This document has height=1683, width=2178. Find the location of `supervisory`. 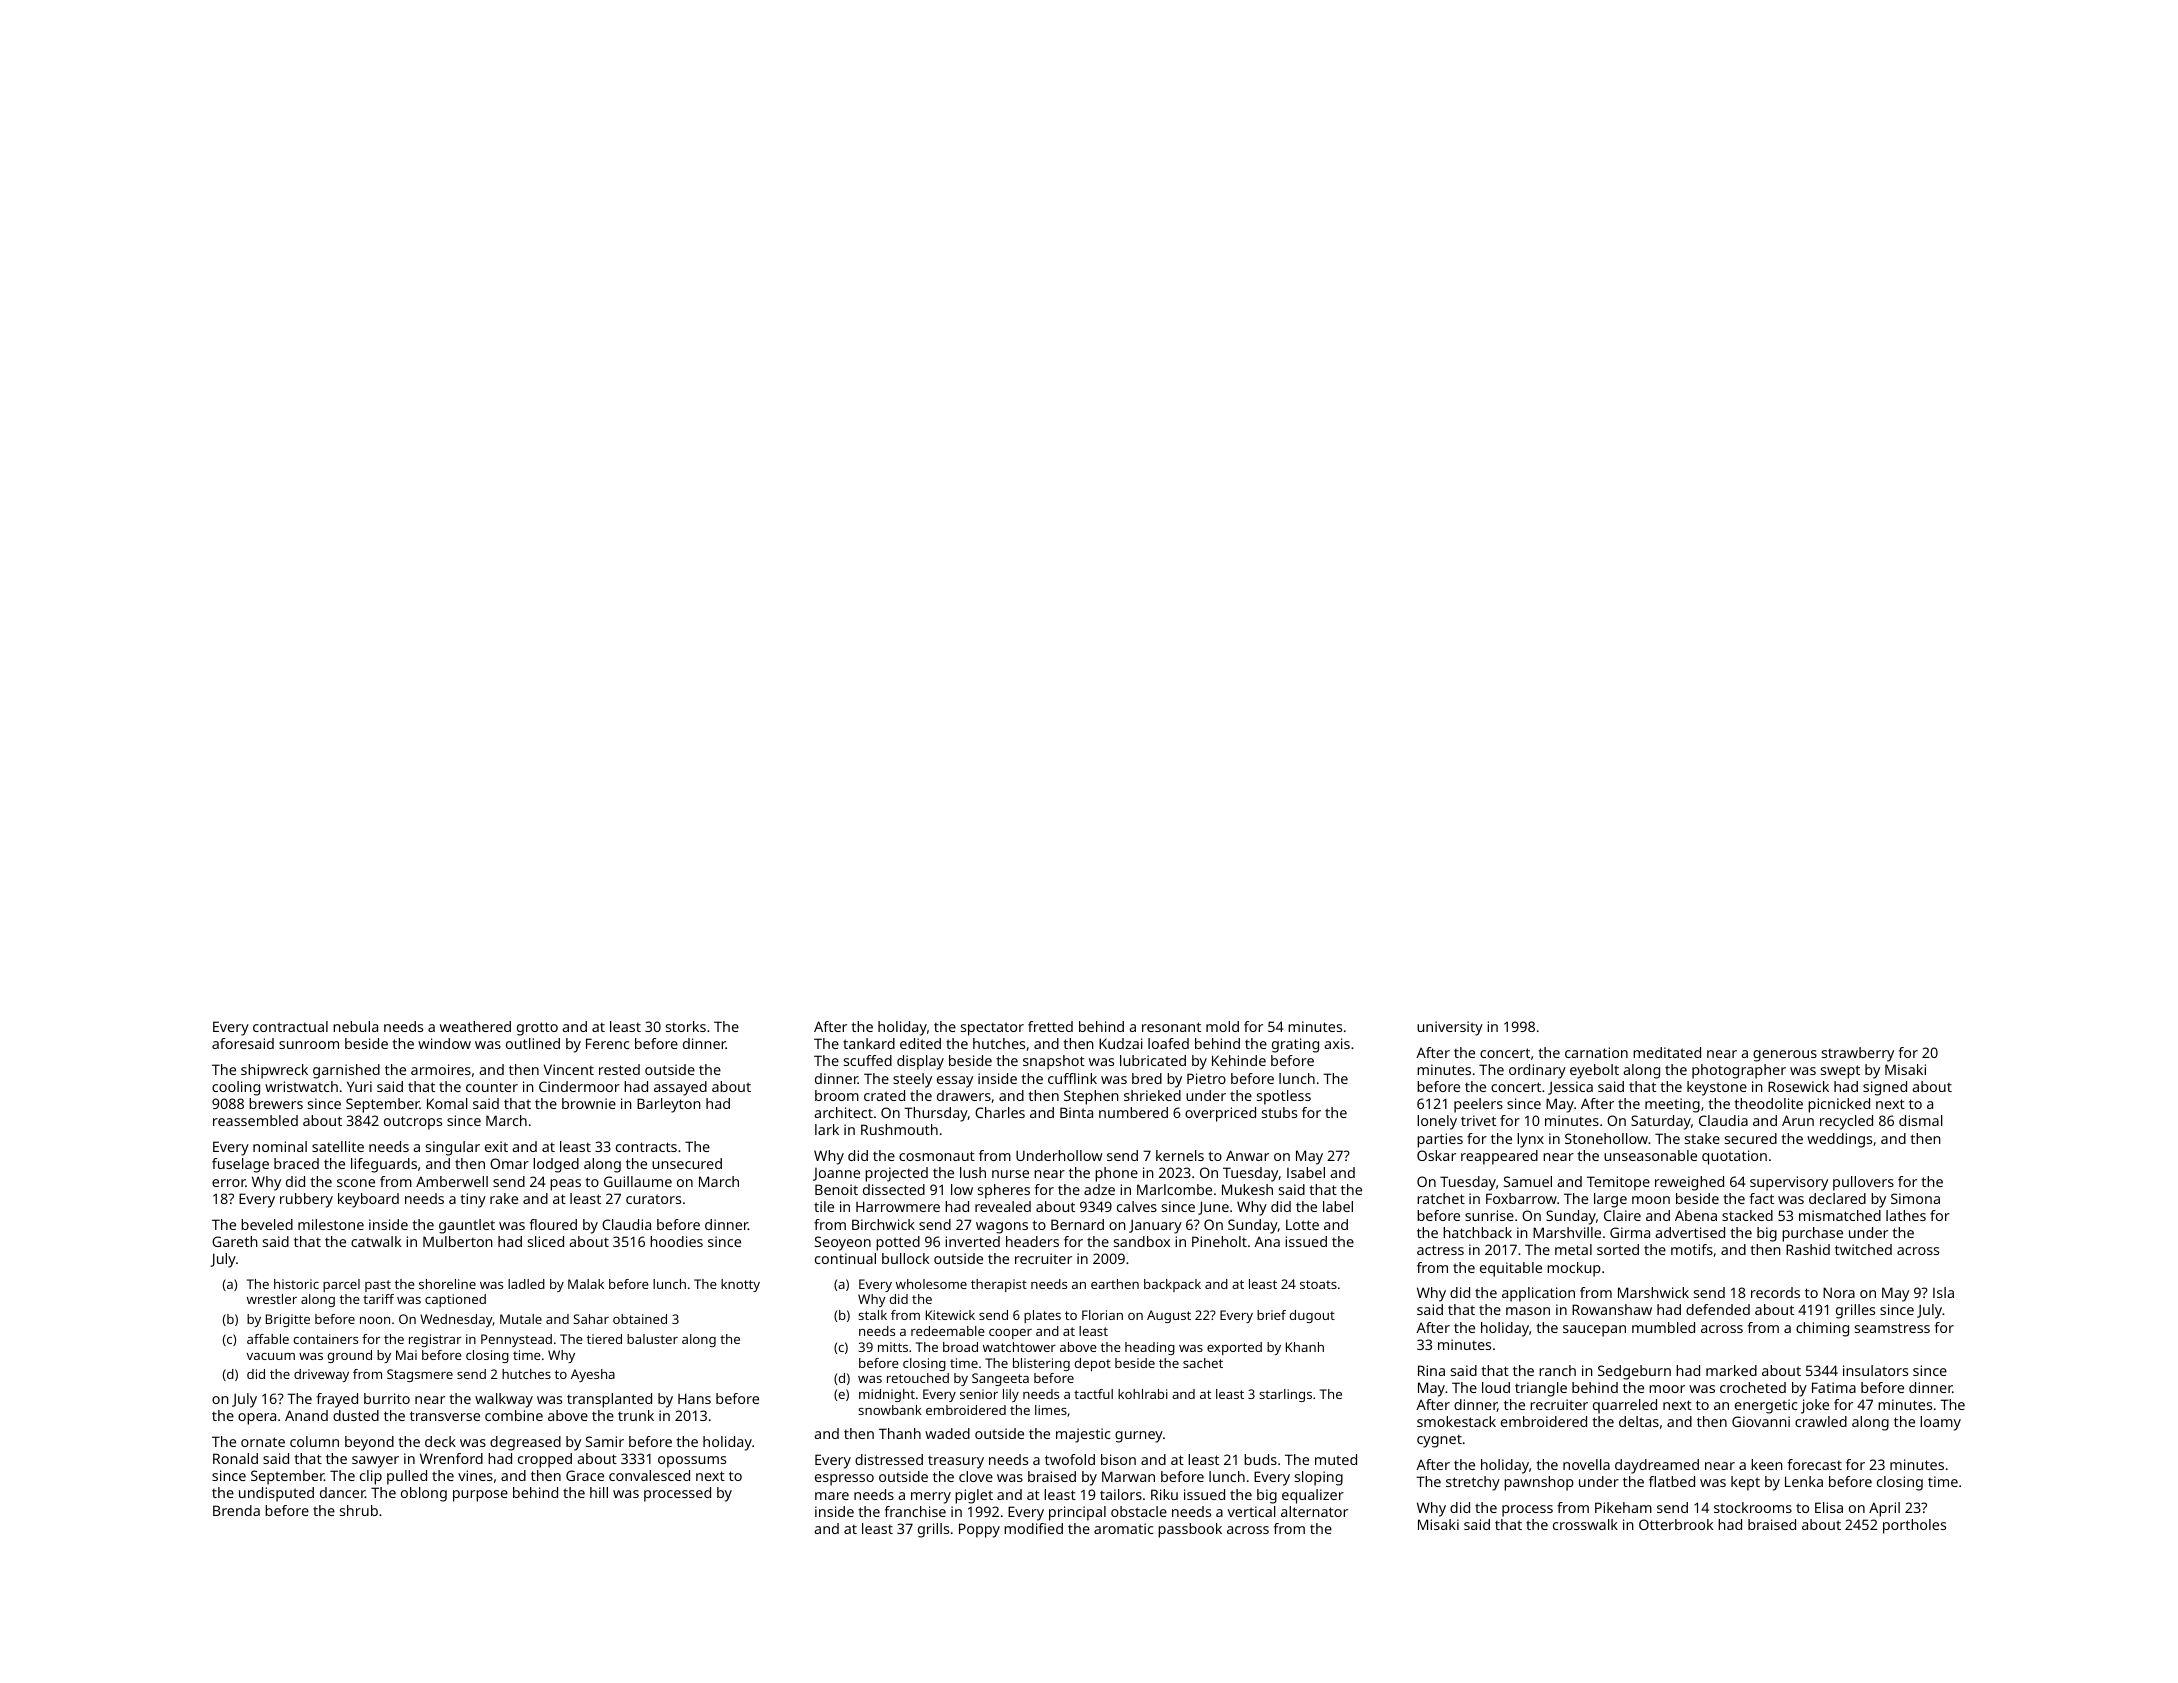

supervisory is located at coordinates (1789, 1183).
